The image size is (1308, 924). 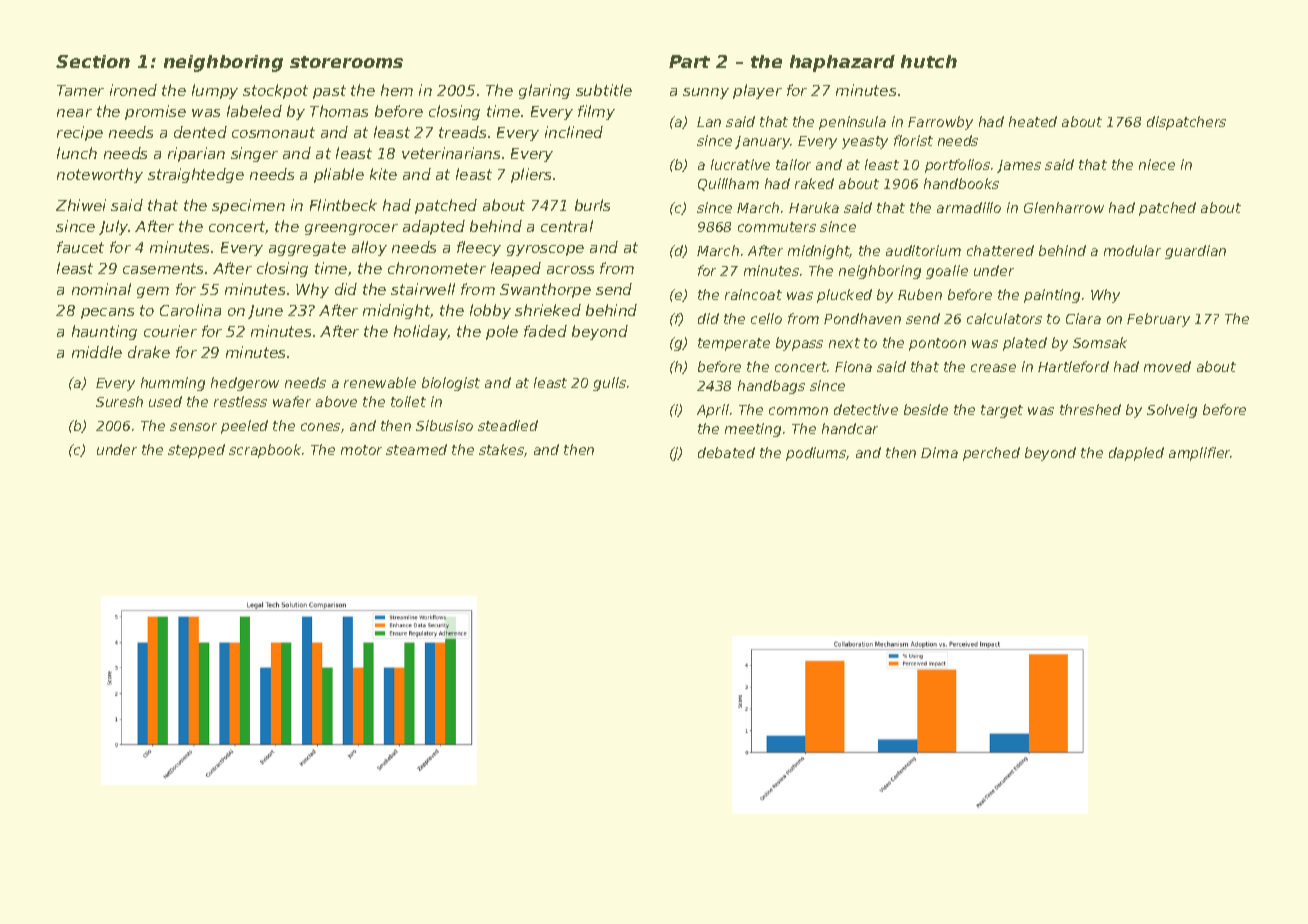 I want to click on storerooms, so click(x=346, y=62).
